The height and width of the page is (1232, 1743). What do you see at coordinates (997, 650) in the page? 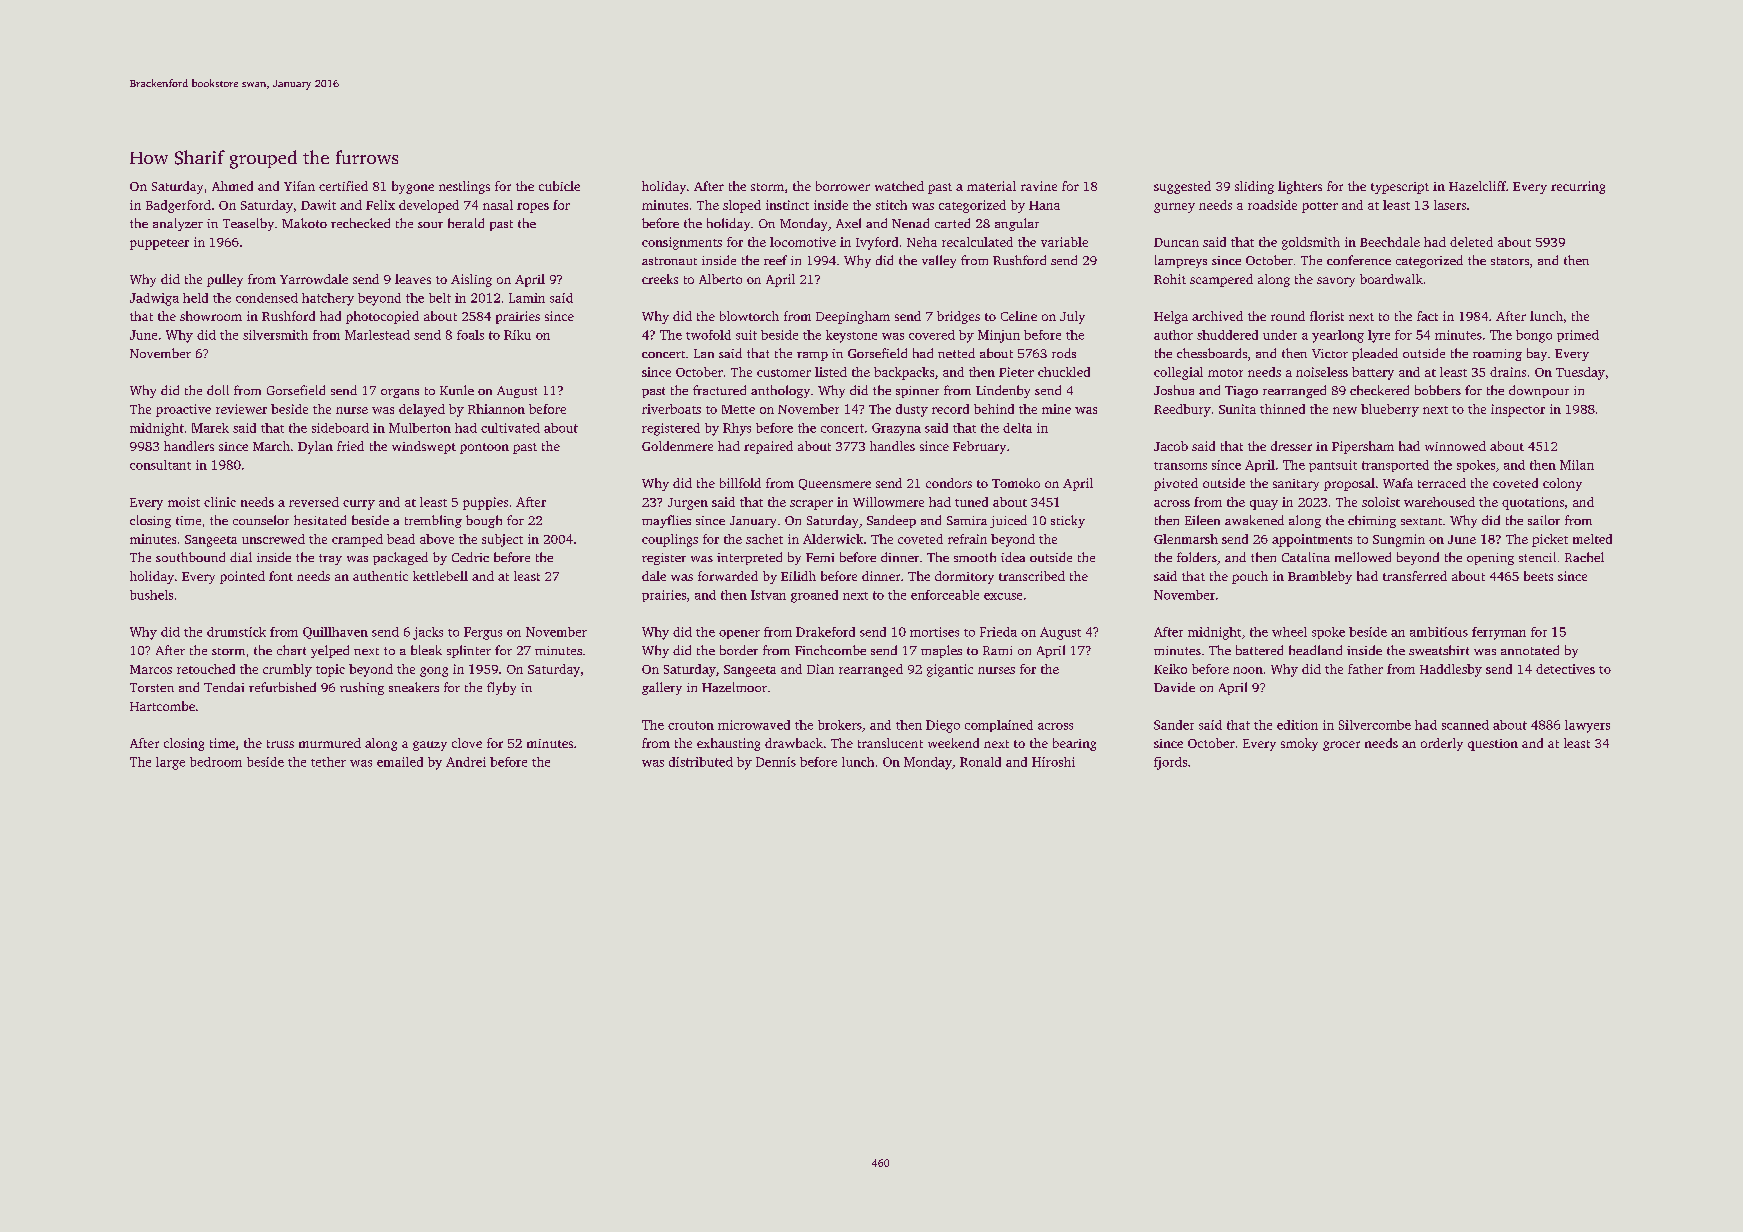
I see `Rami` at bounding box center [997, 650].
